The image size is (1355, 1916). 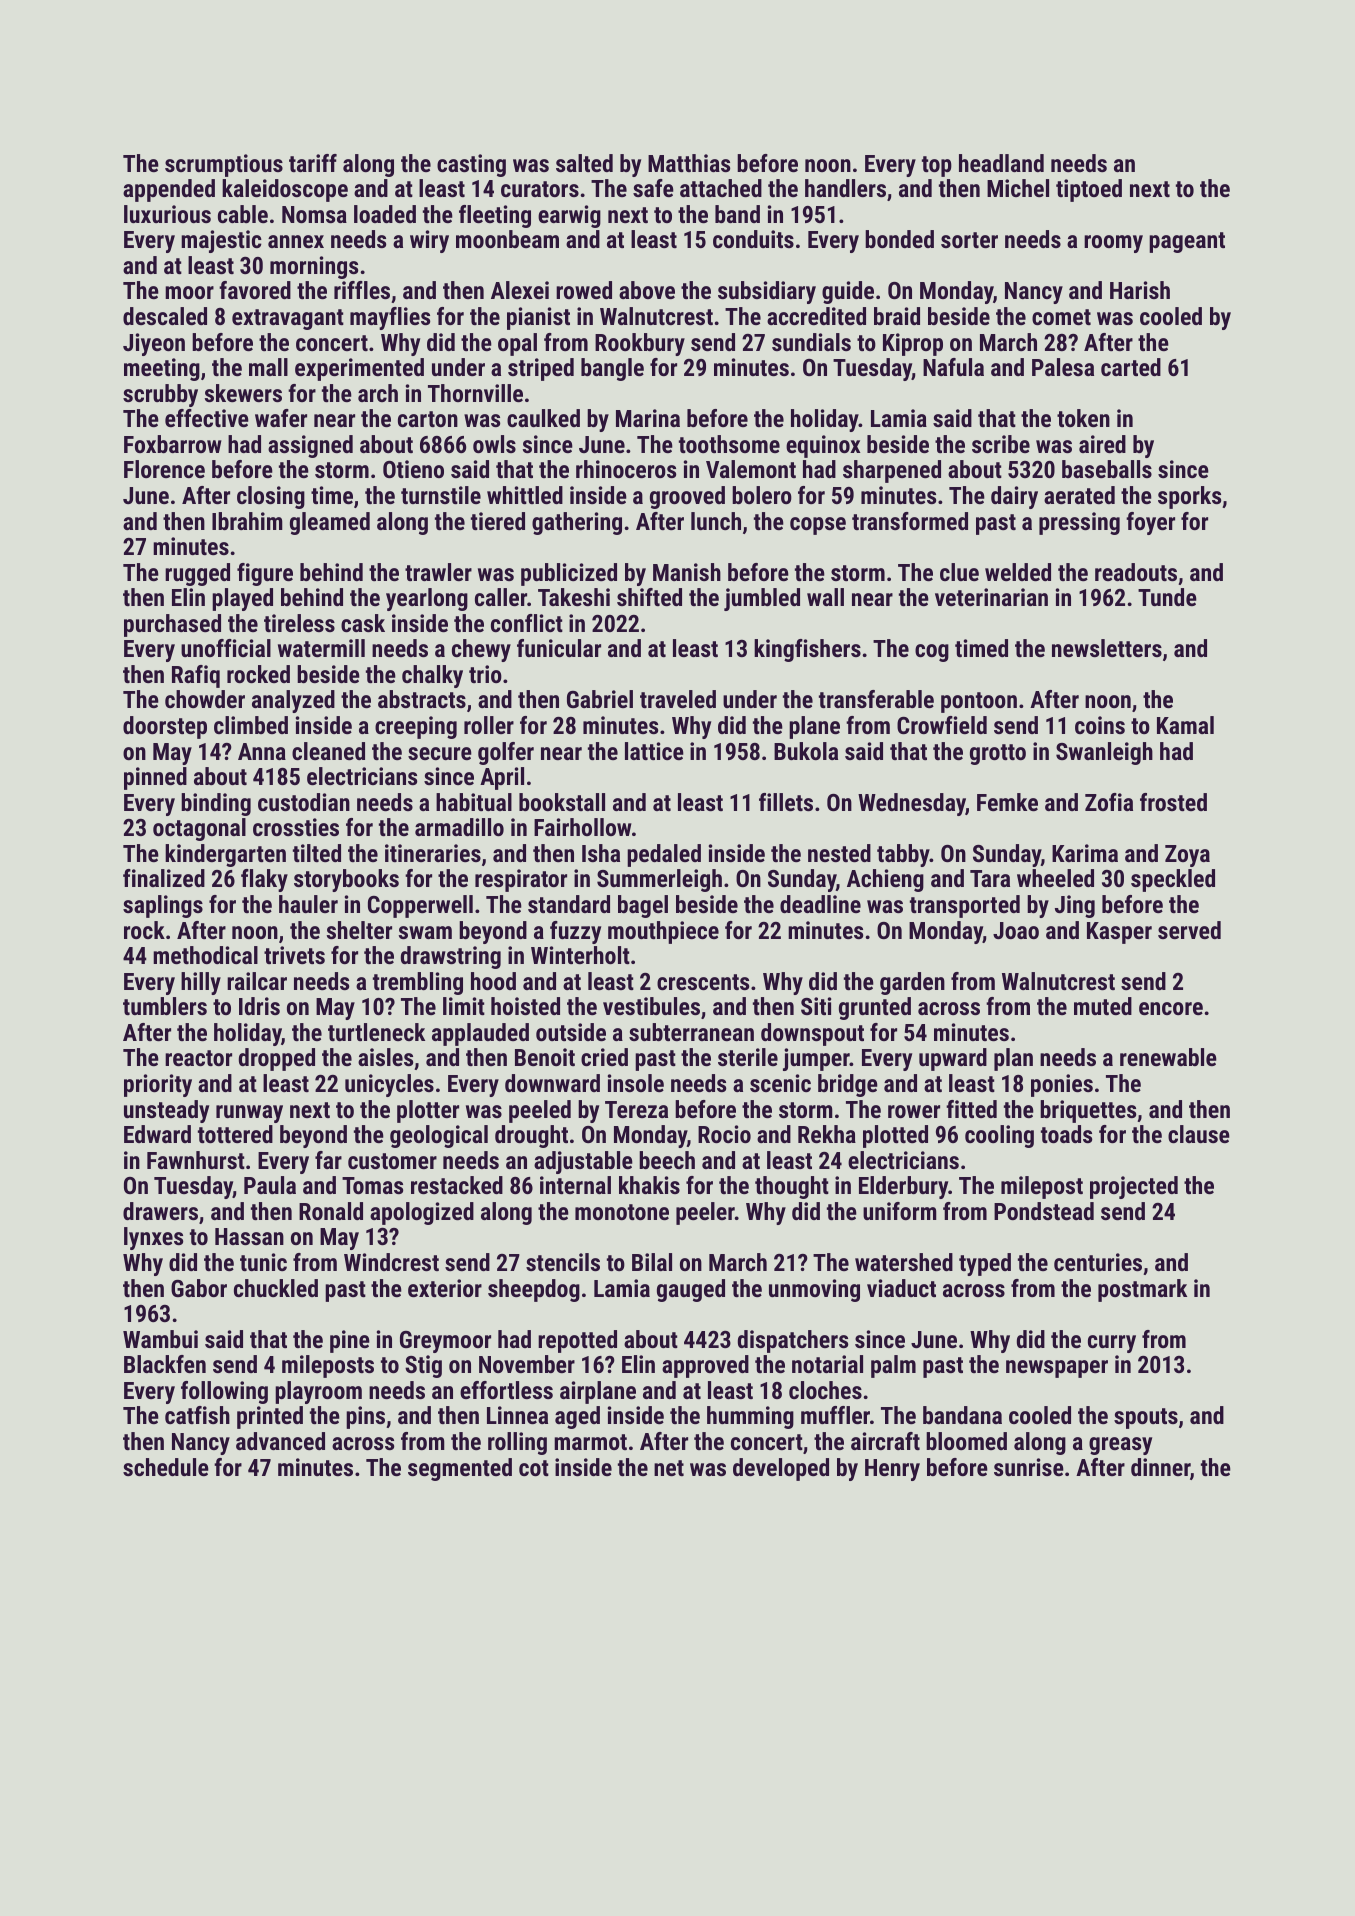 I want to click on pins, so click(x=365, y=1417).
